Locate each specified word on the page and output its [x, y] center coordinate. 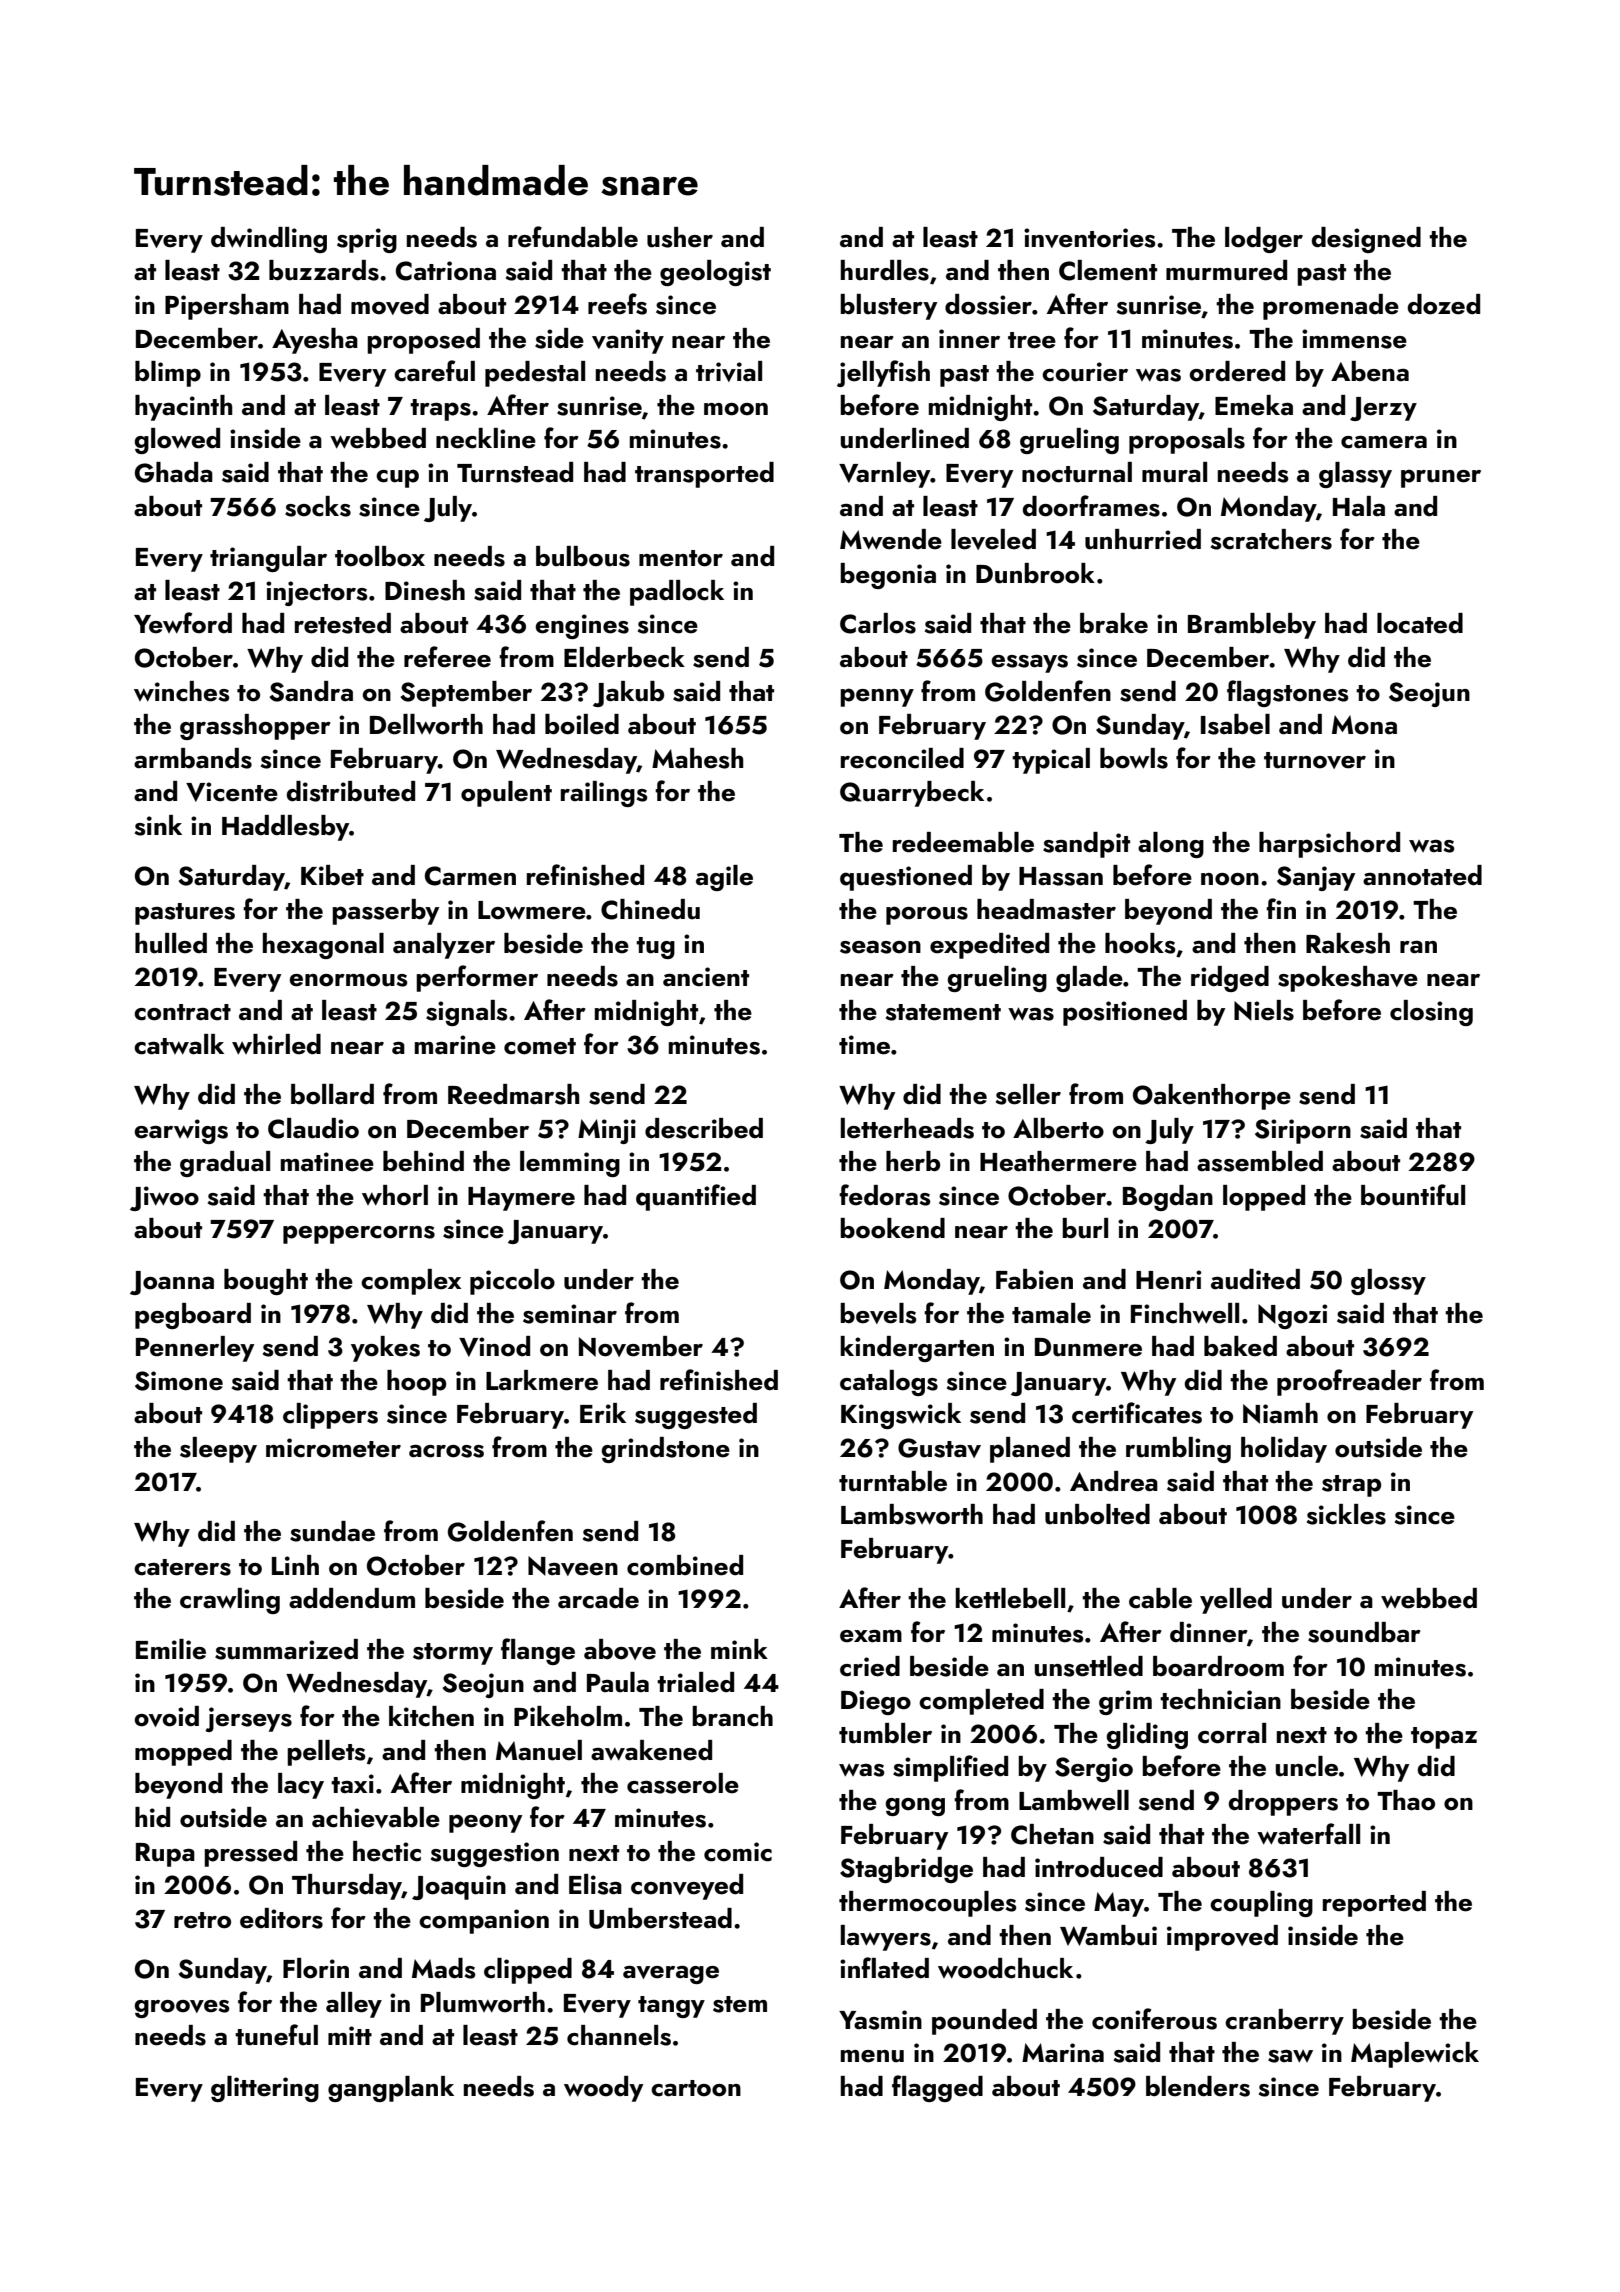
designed [1366, 240]
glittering [265, 2089]
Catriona [446, 271]
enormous [349, 980]
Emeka [1254, 405]
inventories [1090, 238]
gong [915, 1807]
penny [877, 697]
